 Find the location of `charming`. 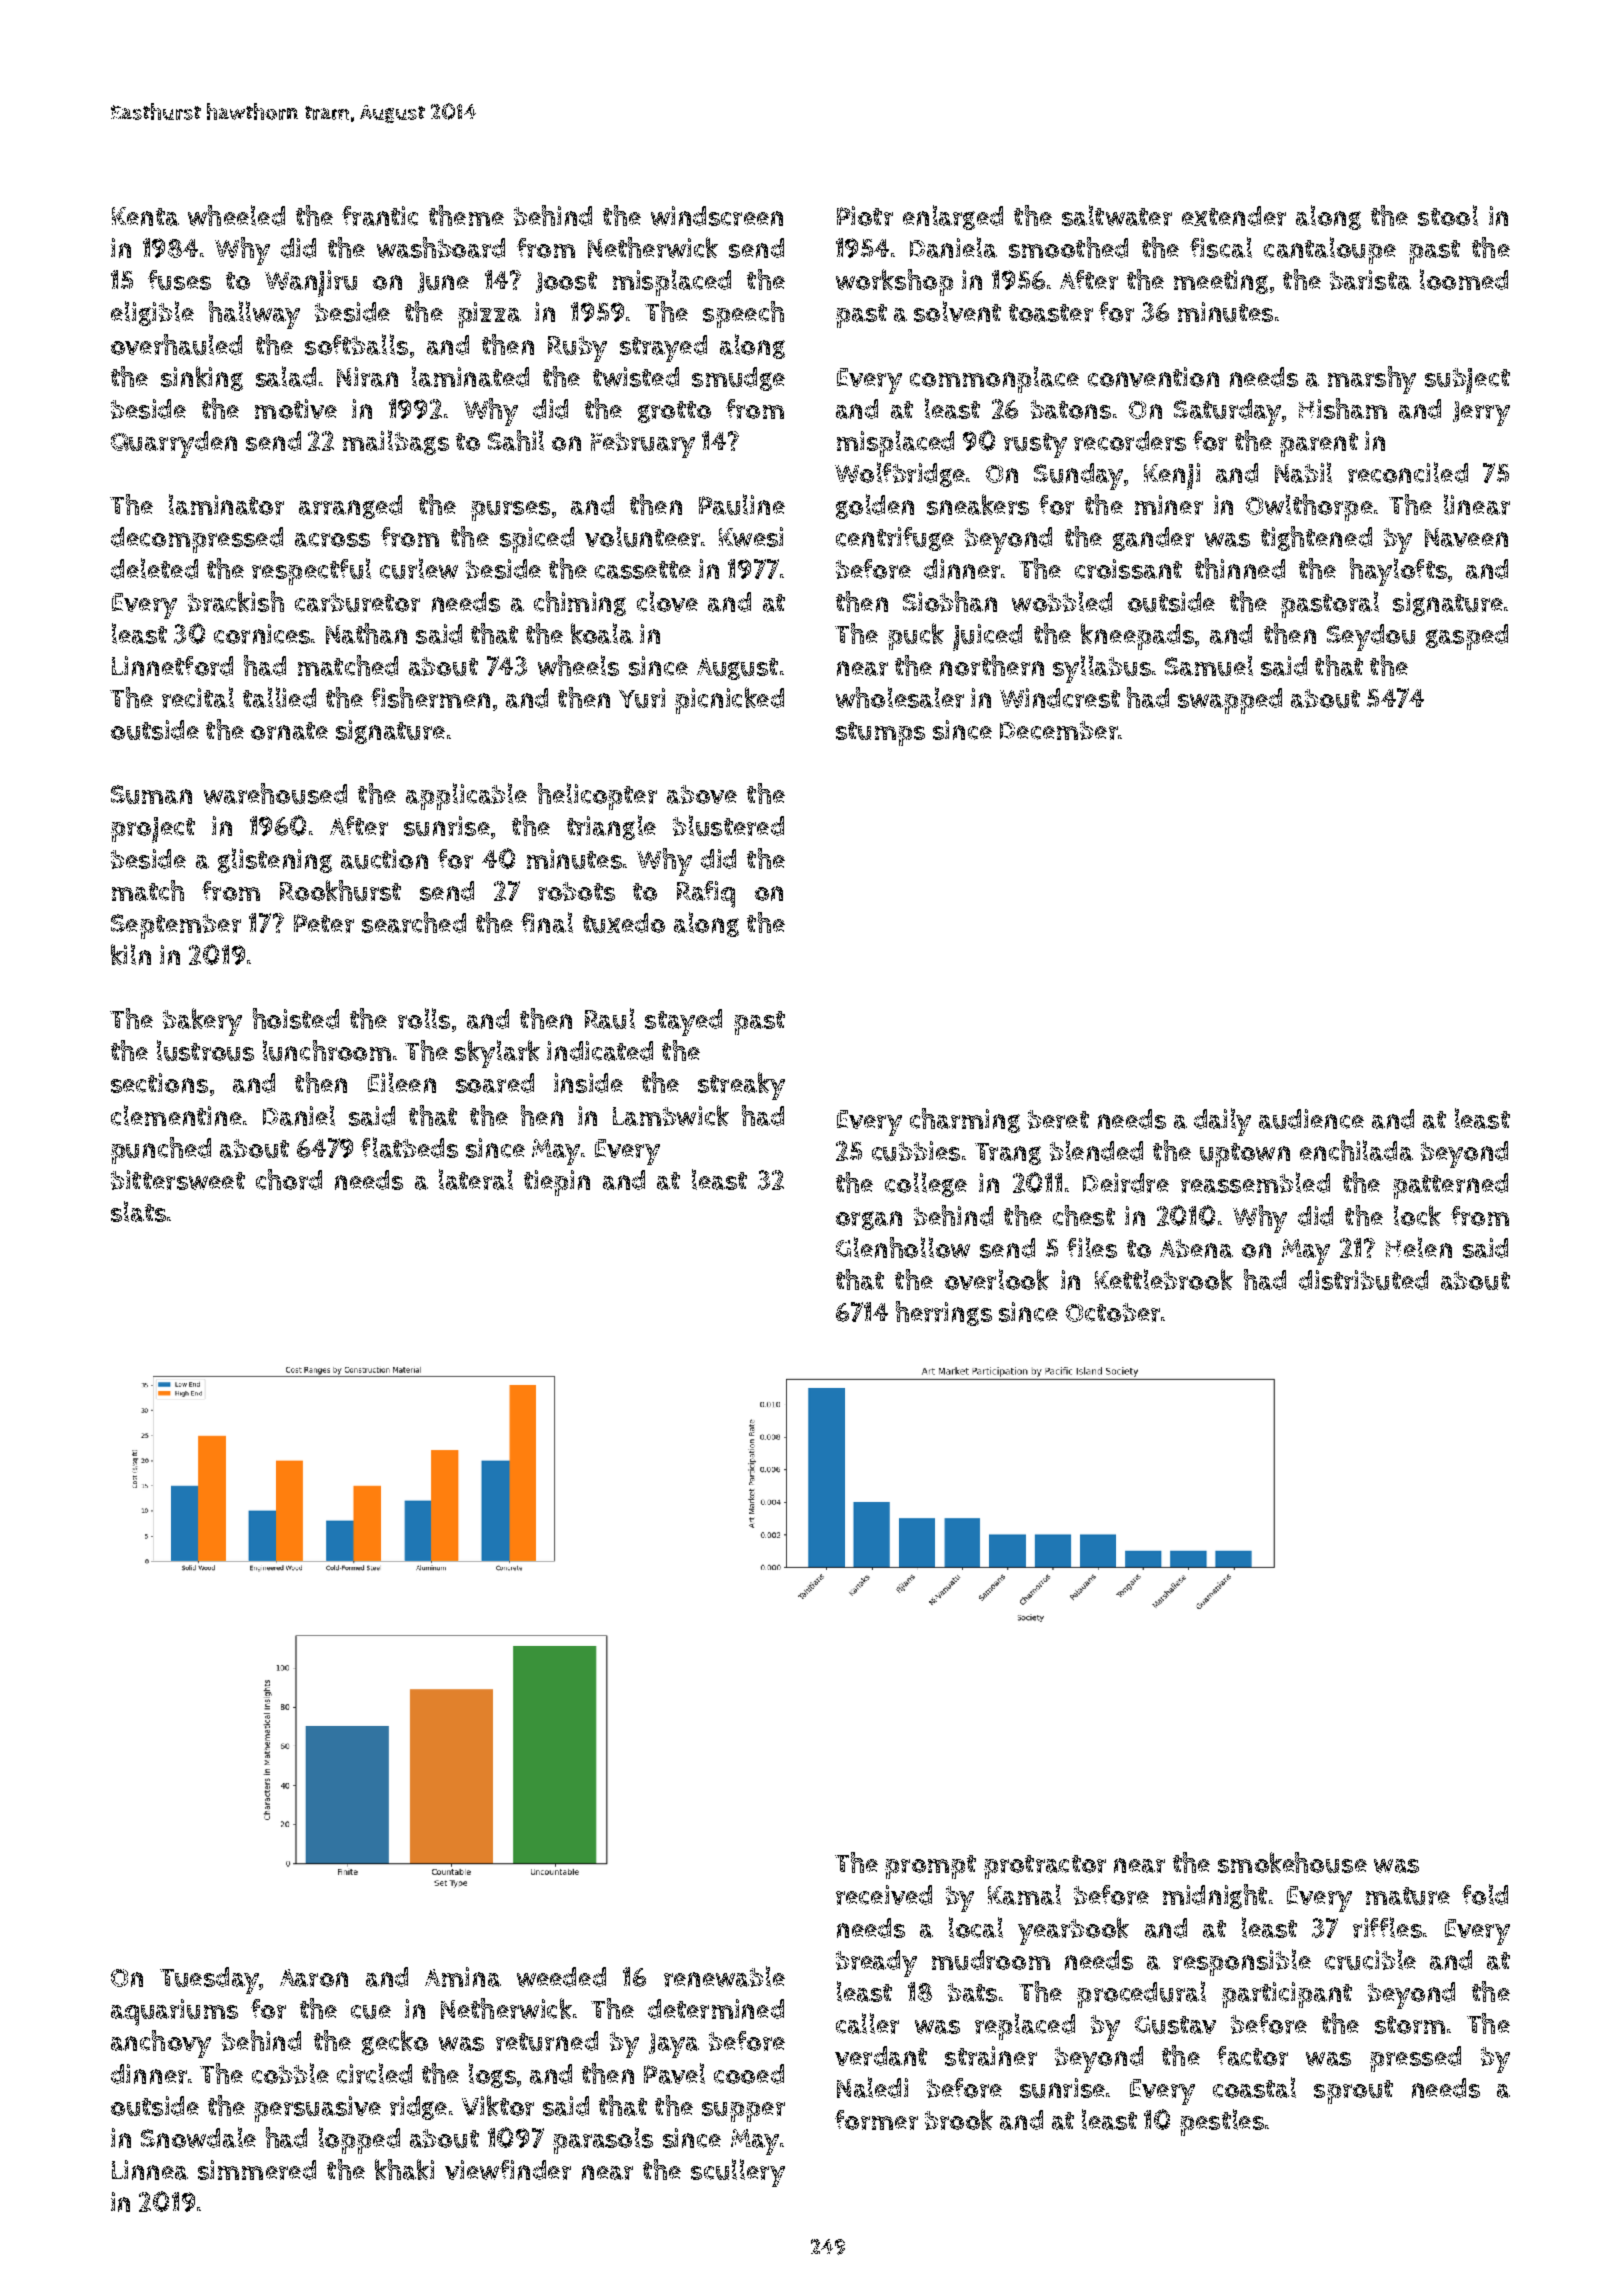

charming is located at coordinates (965, 1120).
